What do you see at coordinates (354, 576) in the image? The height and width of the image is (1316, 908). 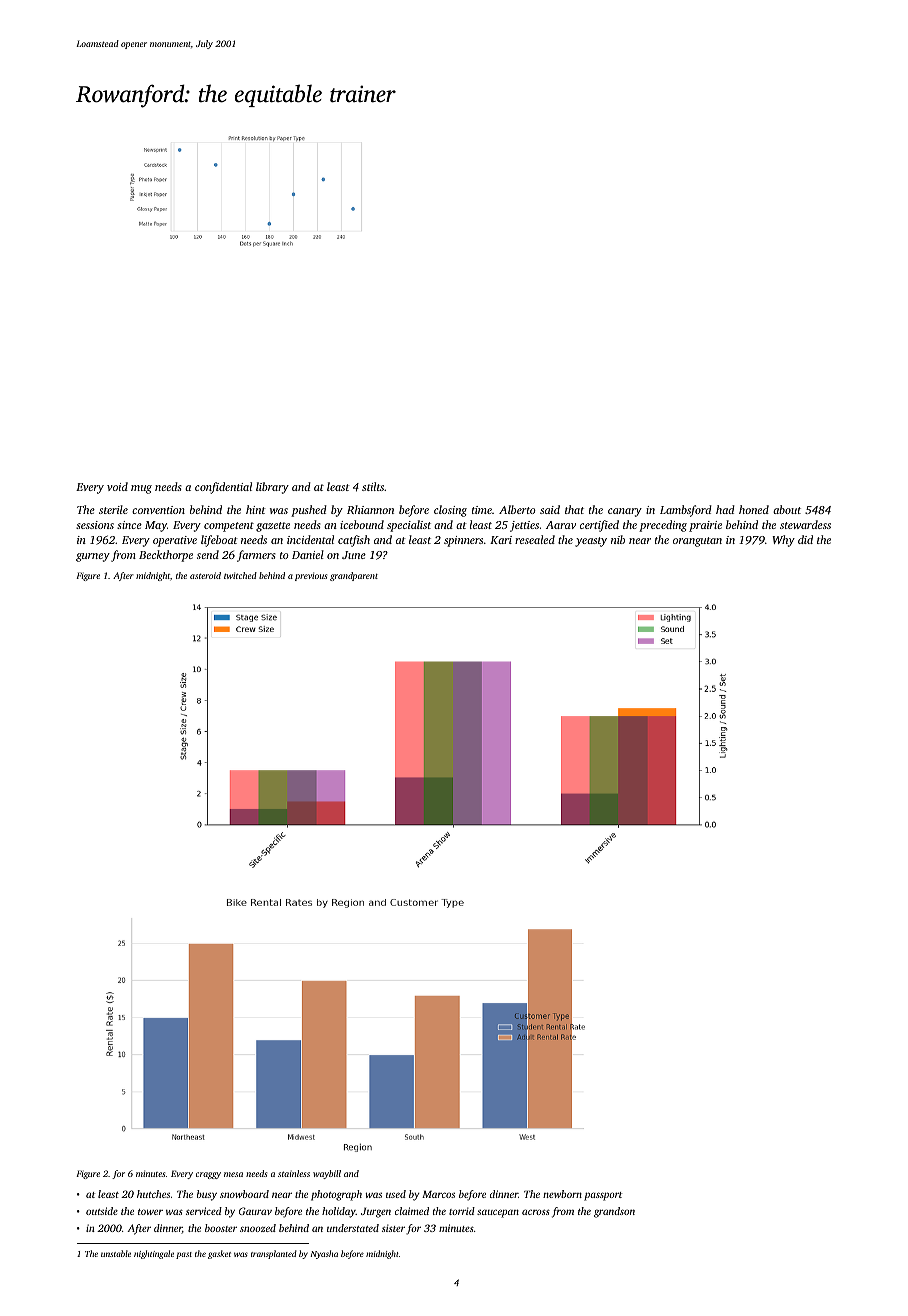 I see `grandparent` at bounding box center [354, 576].
